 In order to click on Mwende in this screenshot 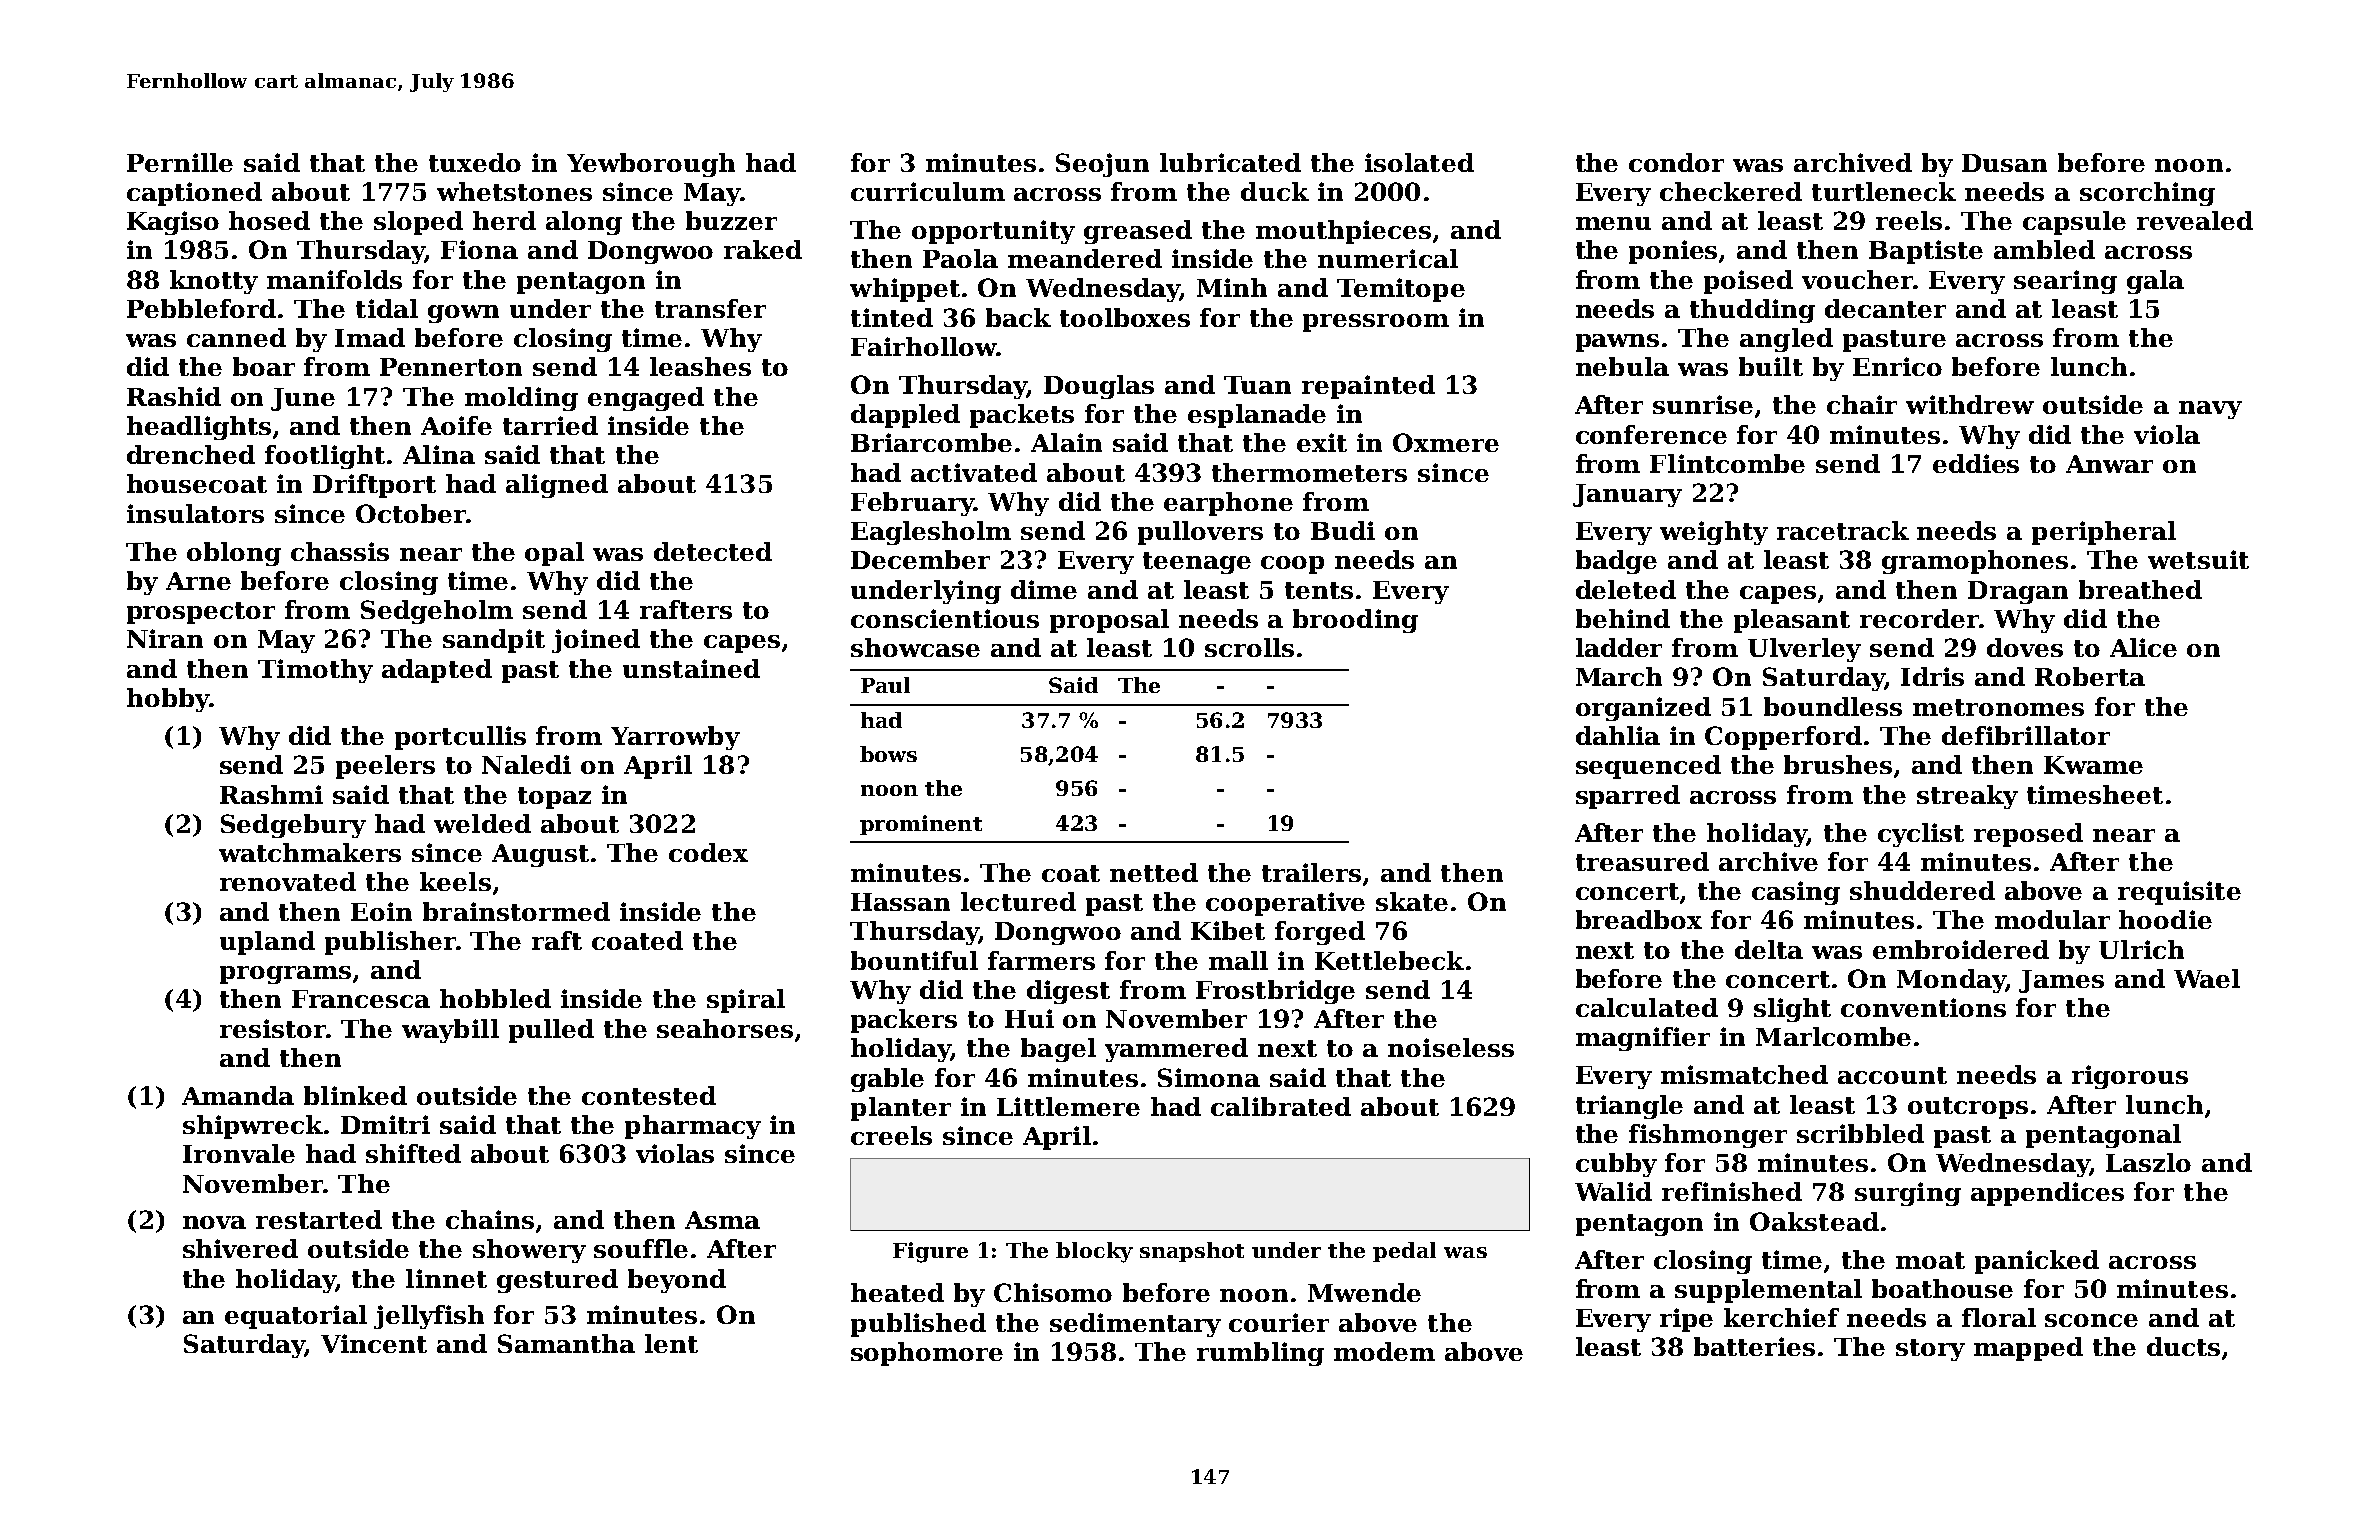, I will do `click(1364, 1292)`.
